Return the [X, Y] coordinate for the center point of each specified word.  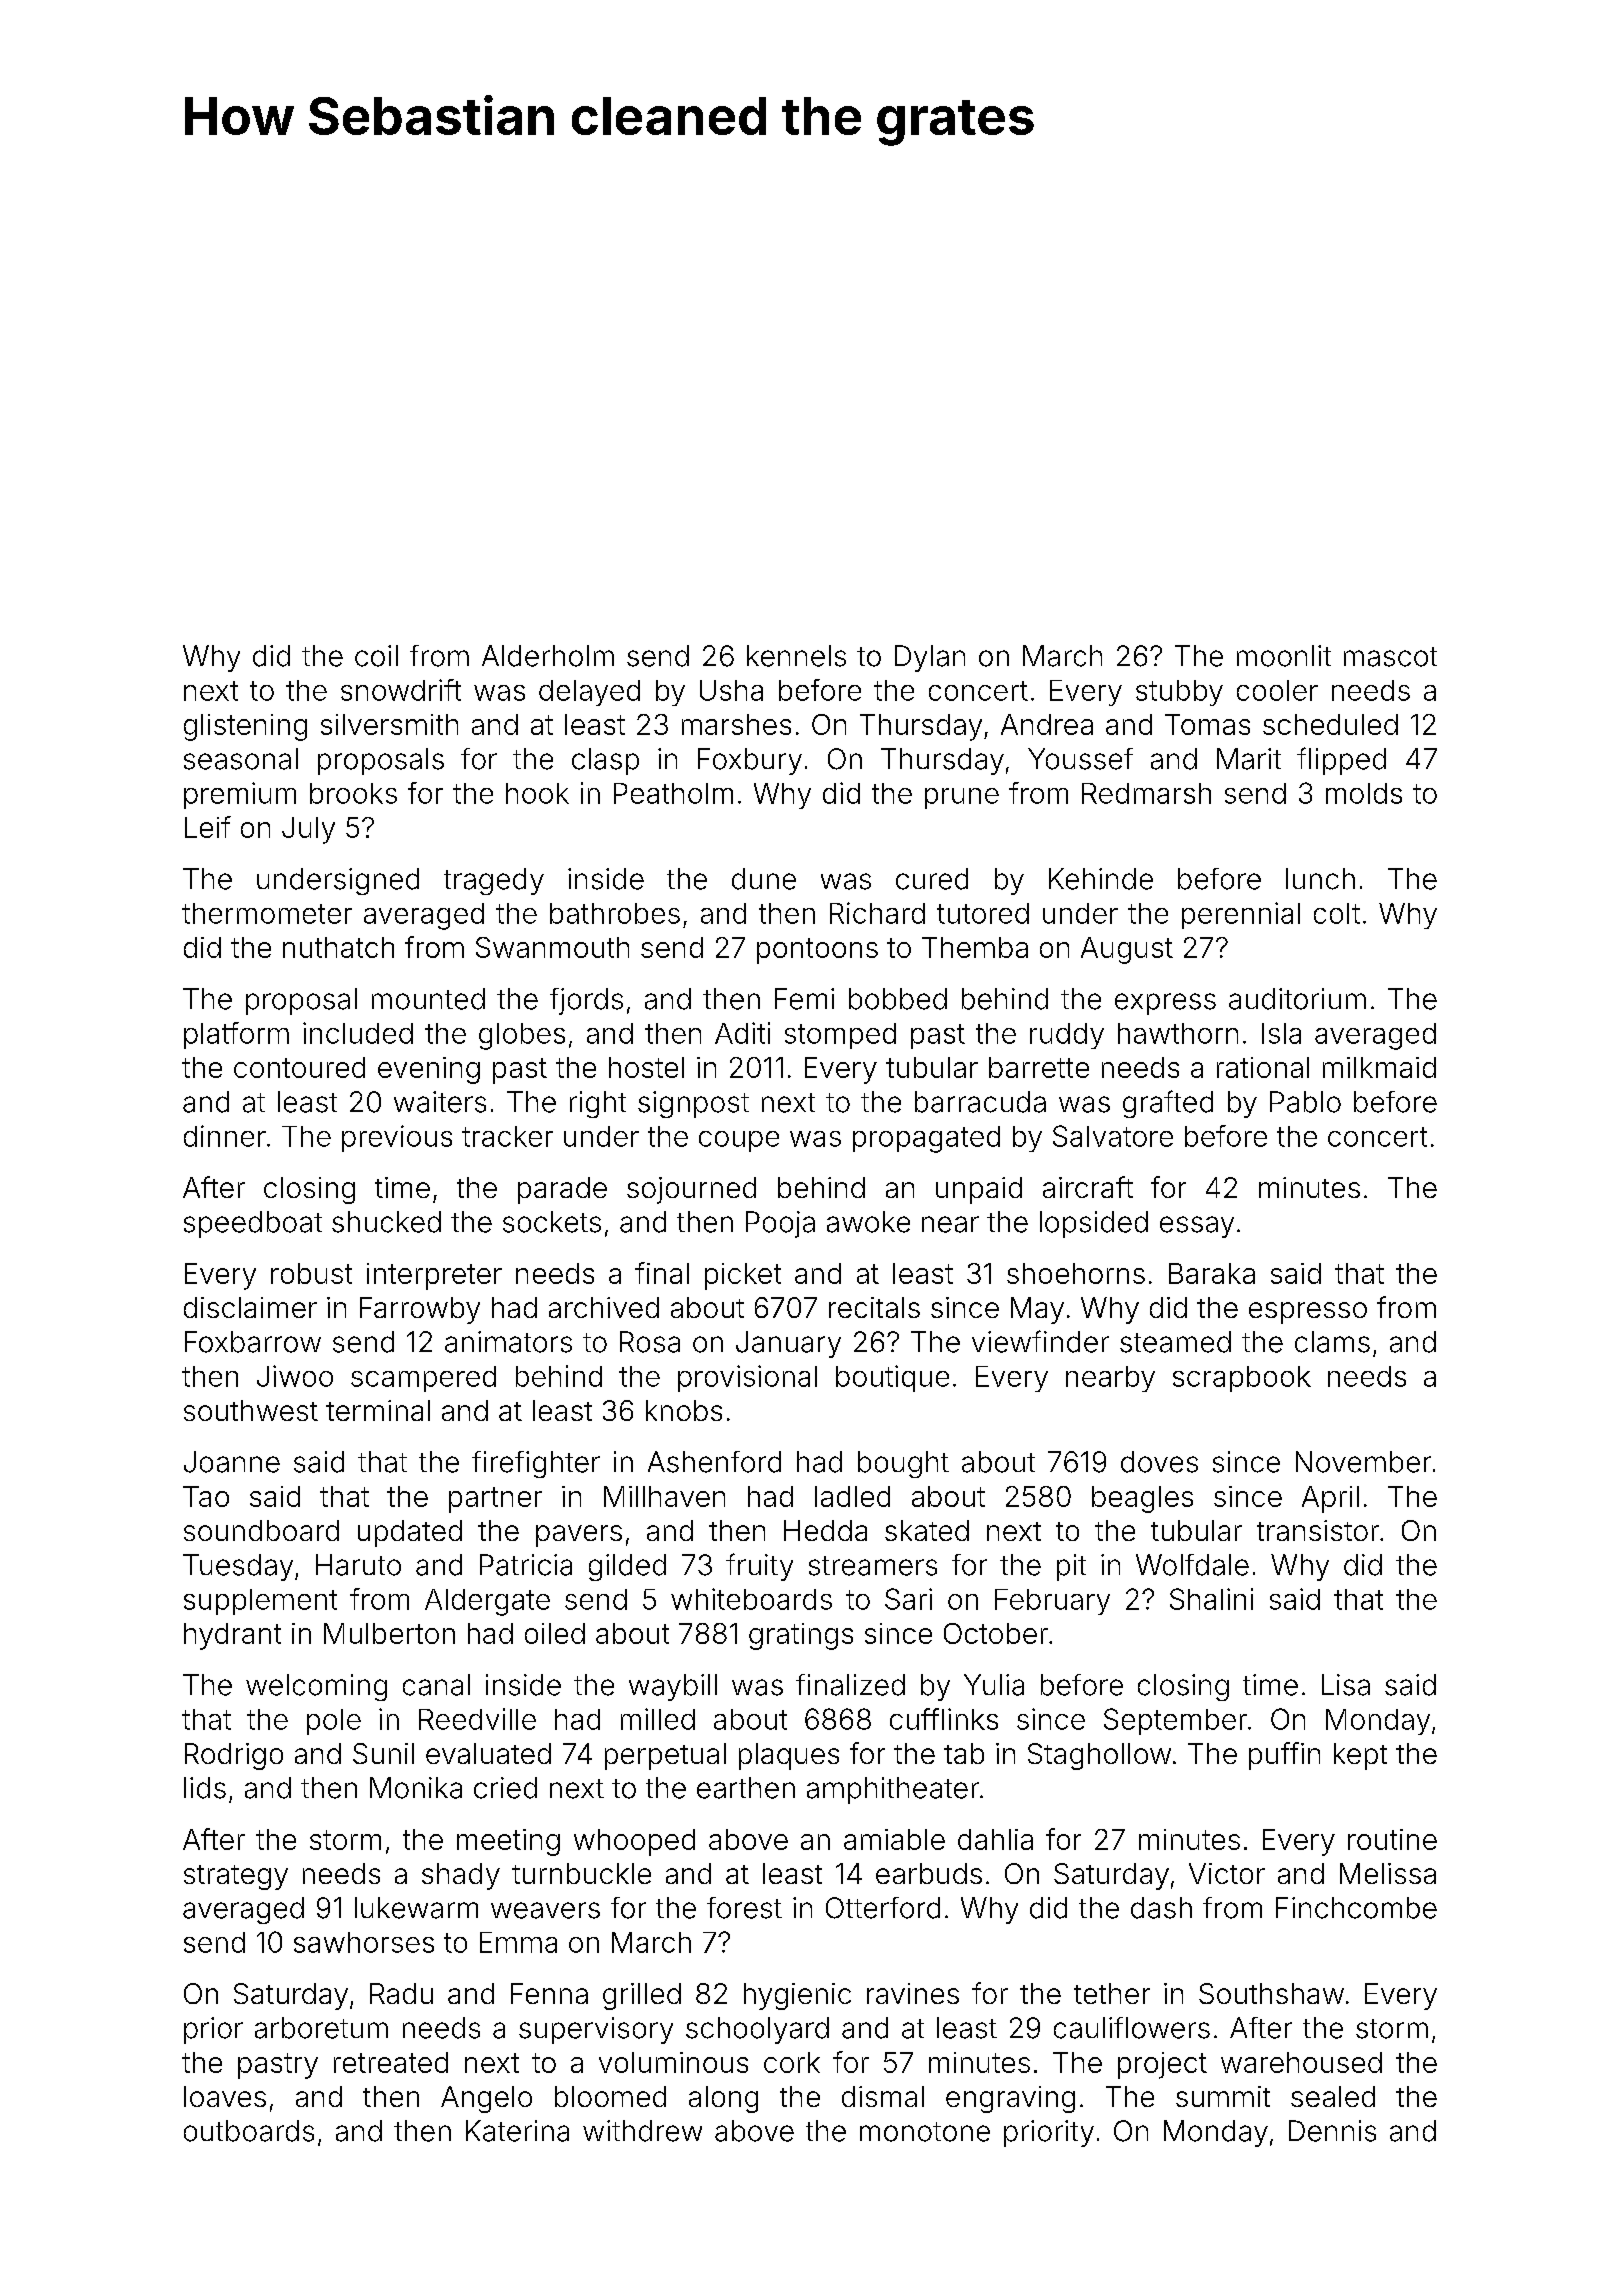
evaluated [488, 1753]
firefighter [536, 1464]
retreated [391, 2062]
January [788, 1344]
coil [376, 656]
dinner [225, 1136]
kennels [796, 656]
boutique [892, 1378]
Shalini [1211, 1599]
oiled [555, 1633]
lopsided [1094, 1224]
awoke [868, 1222]
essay [1197, 1227]
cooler [1277, 690]
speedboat [253, 1224]
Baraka [1212, 1273]
